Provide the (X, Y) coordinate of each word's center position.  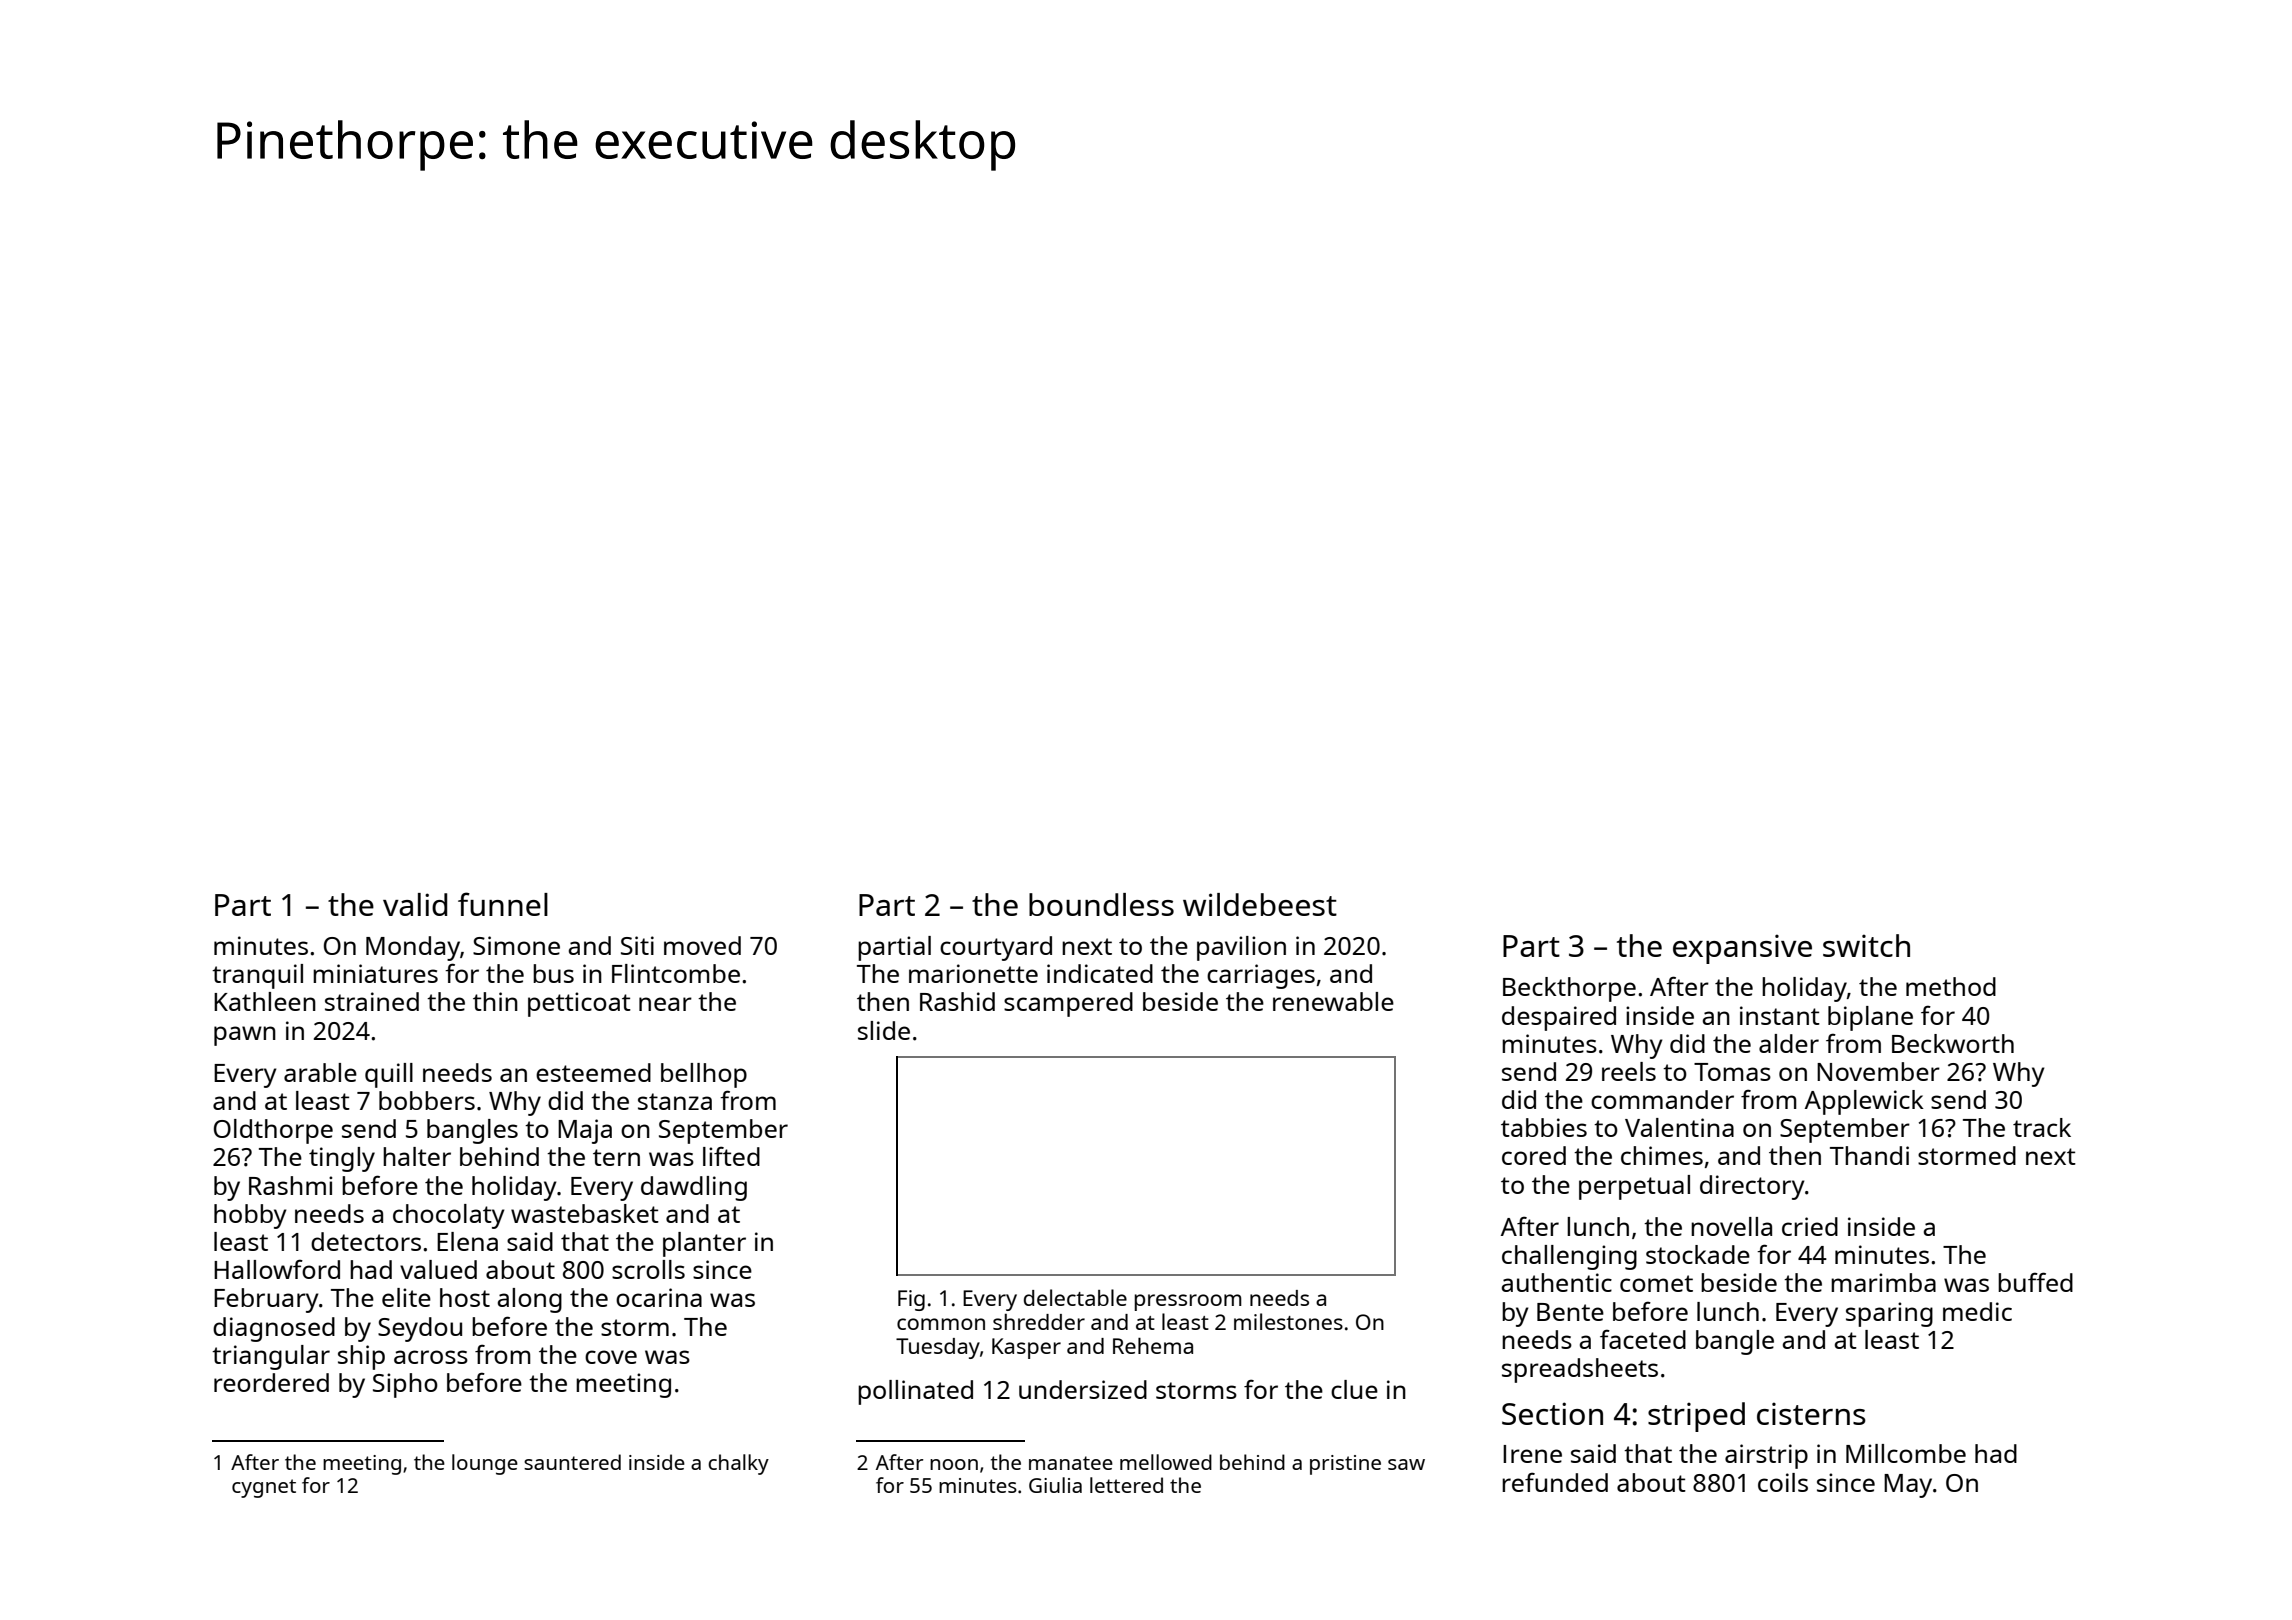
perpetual (1634, 1187)
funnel (503, 904)
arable (320, 1072)
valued (438, 1269)
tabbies (1544, 1127)
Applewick (1864, 1102)
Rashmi (291, 1185)
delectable (1075, 1297)
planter (704, 1244)
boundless (1101, 904)
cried (1810, 1226)
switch (1866, 945)
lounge (485, 1464)
